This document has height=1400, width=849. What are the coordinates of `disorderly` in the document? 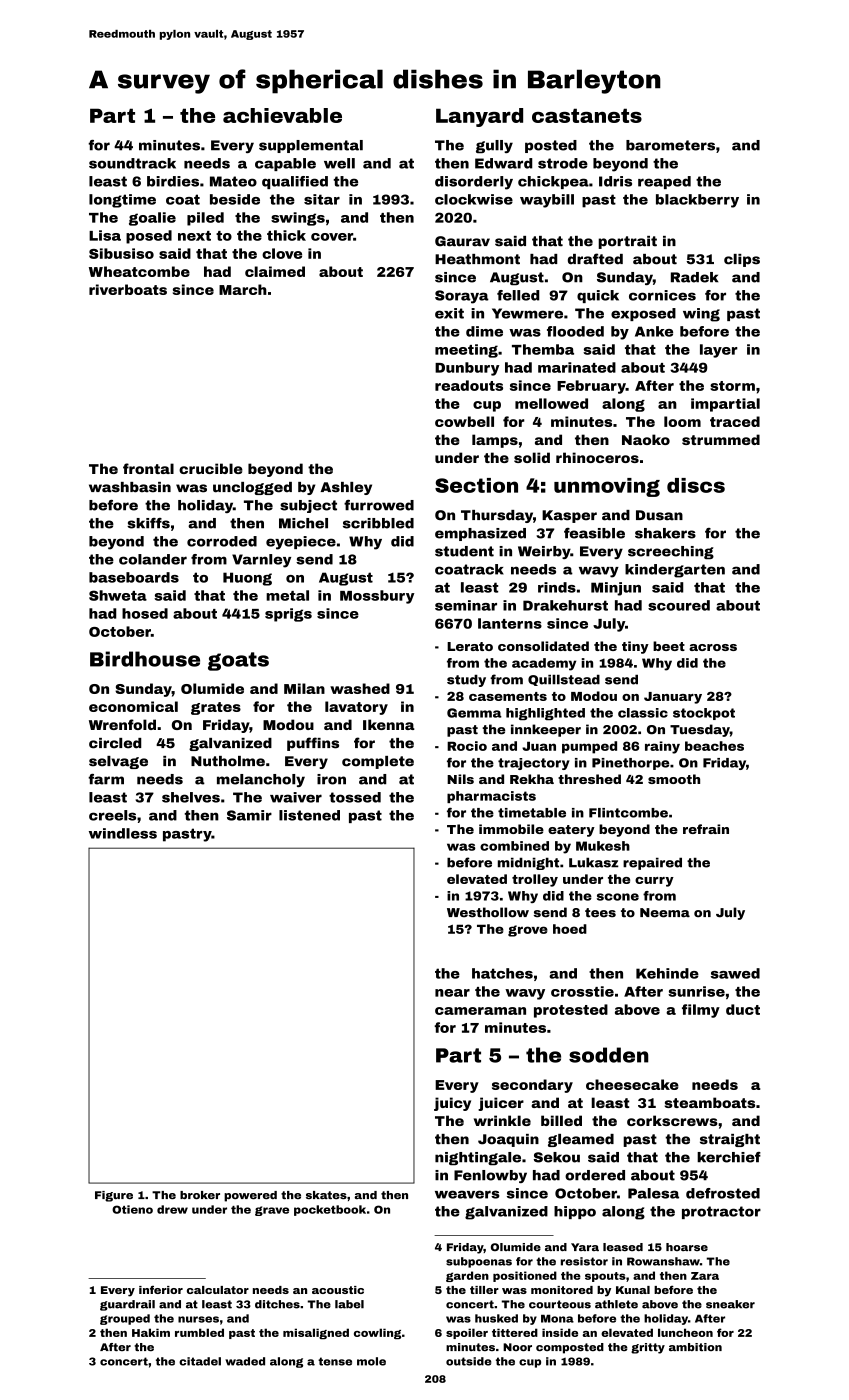 It's located at (474, 183).
